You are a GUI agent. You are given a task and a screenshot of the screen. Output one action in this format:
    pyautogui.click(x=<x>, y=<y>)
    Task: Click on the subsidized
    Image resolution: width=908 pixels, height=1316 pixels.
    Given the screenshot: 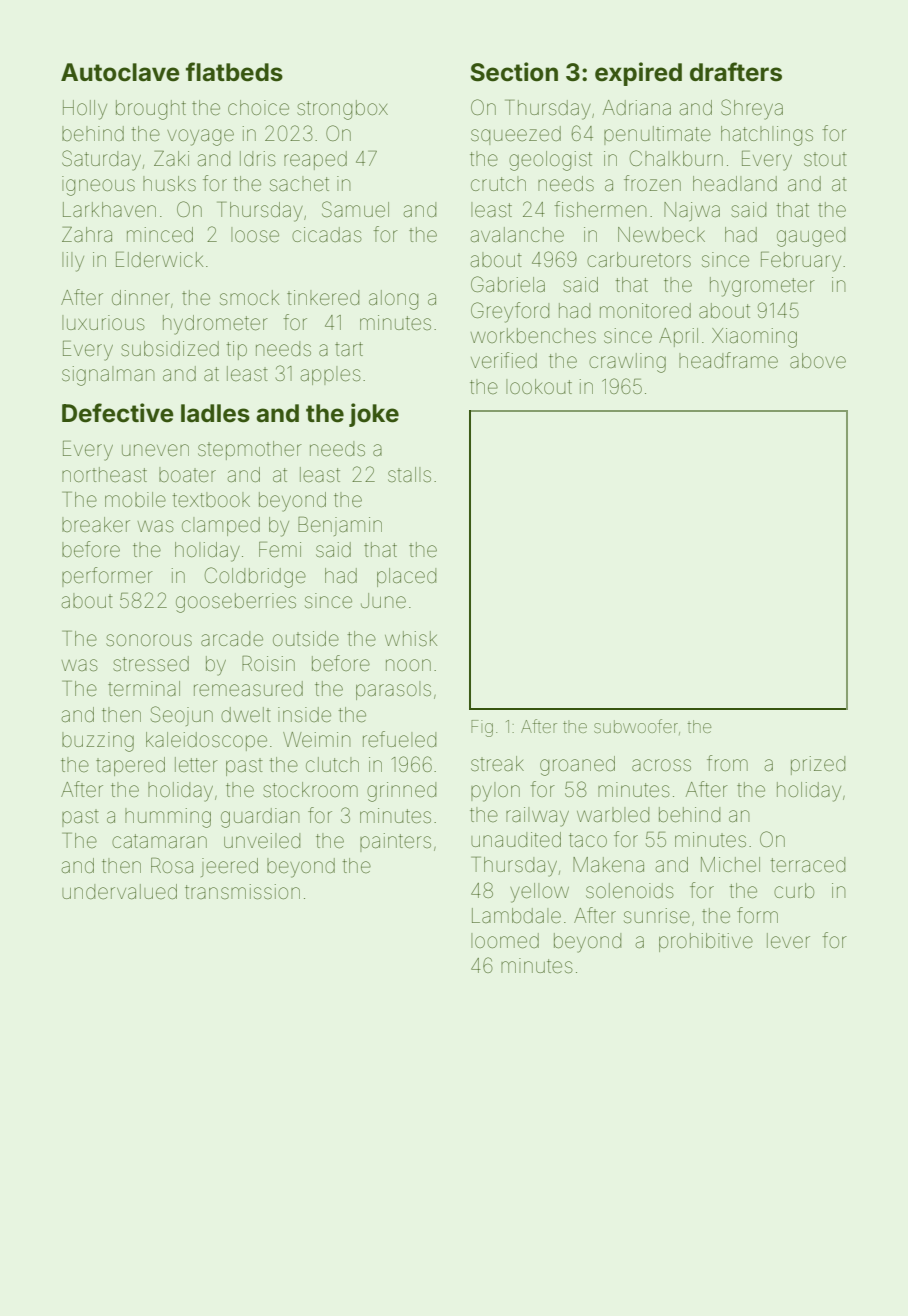 What is the action you would take?
    pyautogui.click(x=170, y=348)
